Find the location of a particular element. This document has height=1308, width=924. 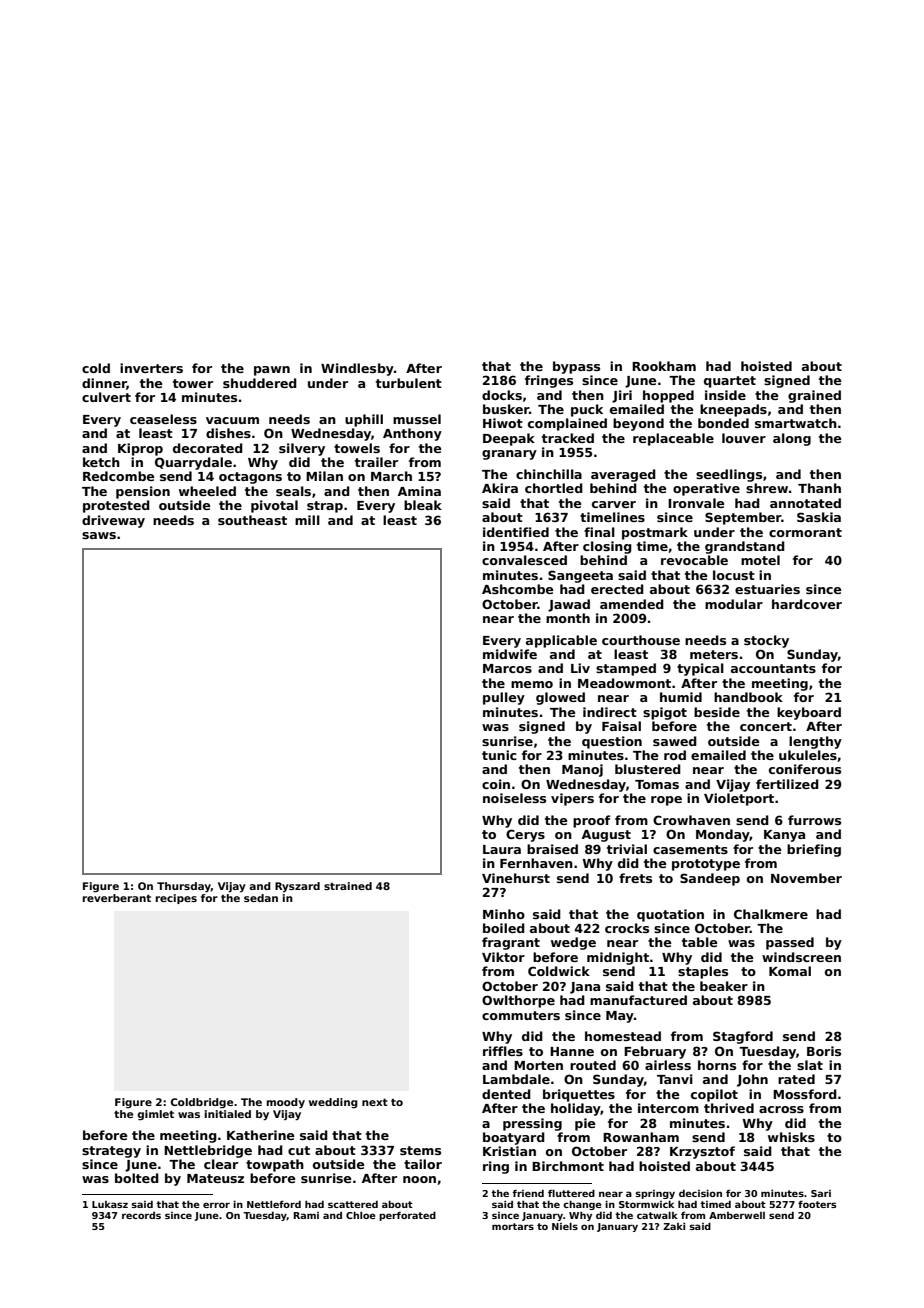

strained is located at coordinates (348, 886).
